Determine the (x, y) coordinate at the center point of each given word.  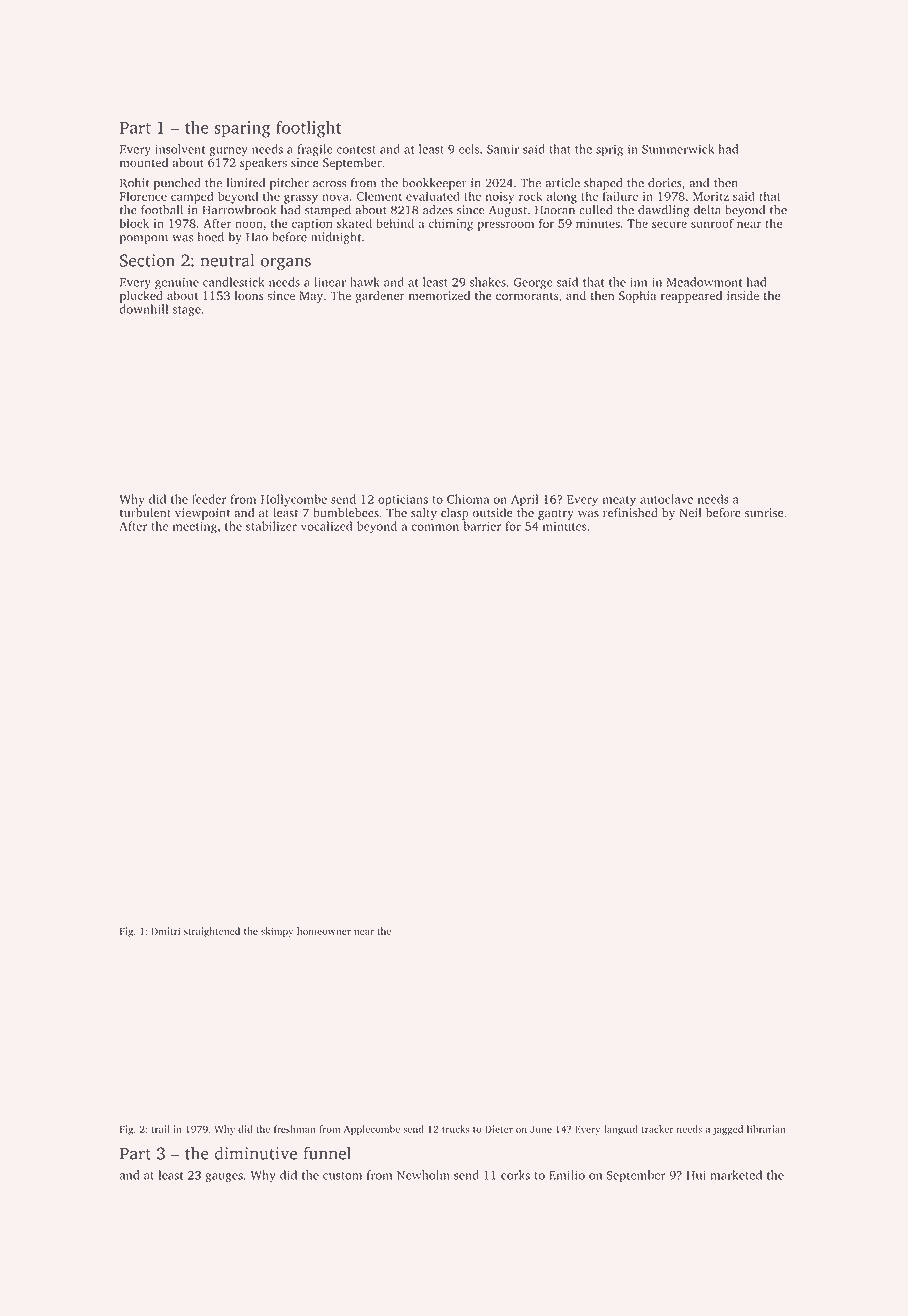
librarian (766, 1129)
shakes (488, 282)
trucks (456, 1129)
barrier (482, 526)
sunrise (764, 513)
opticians (403, 501)
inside (743, 295)
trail (160, 1129)
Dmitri (165, 931)
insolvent (180, 149)
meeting (195, 528)
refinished (630, 513)
